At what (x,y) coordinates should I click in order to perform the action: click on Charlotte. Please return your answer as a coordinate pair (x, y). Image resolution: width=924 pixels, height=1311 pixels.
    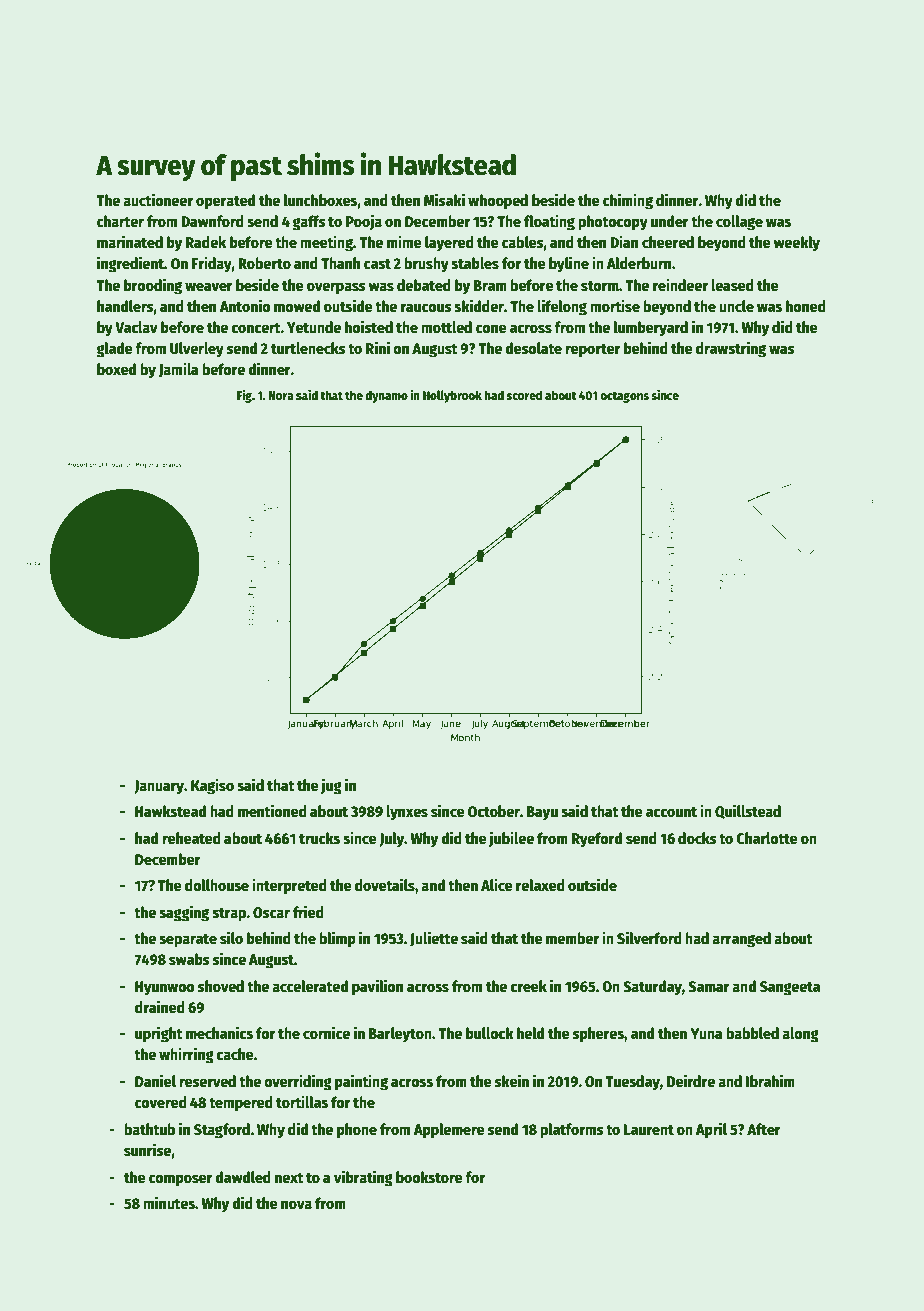
    Looking at the image, I should click on (767, 838).
